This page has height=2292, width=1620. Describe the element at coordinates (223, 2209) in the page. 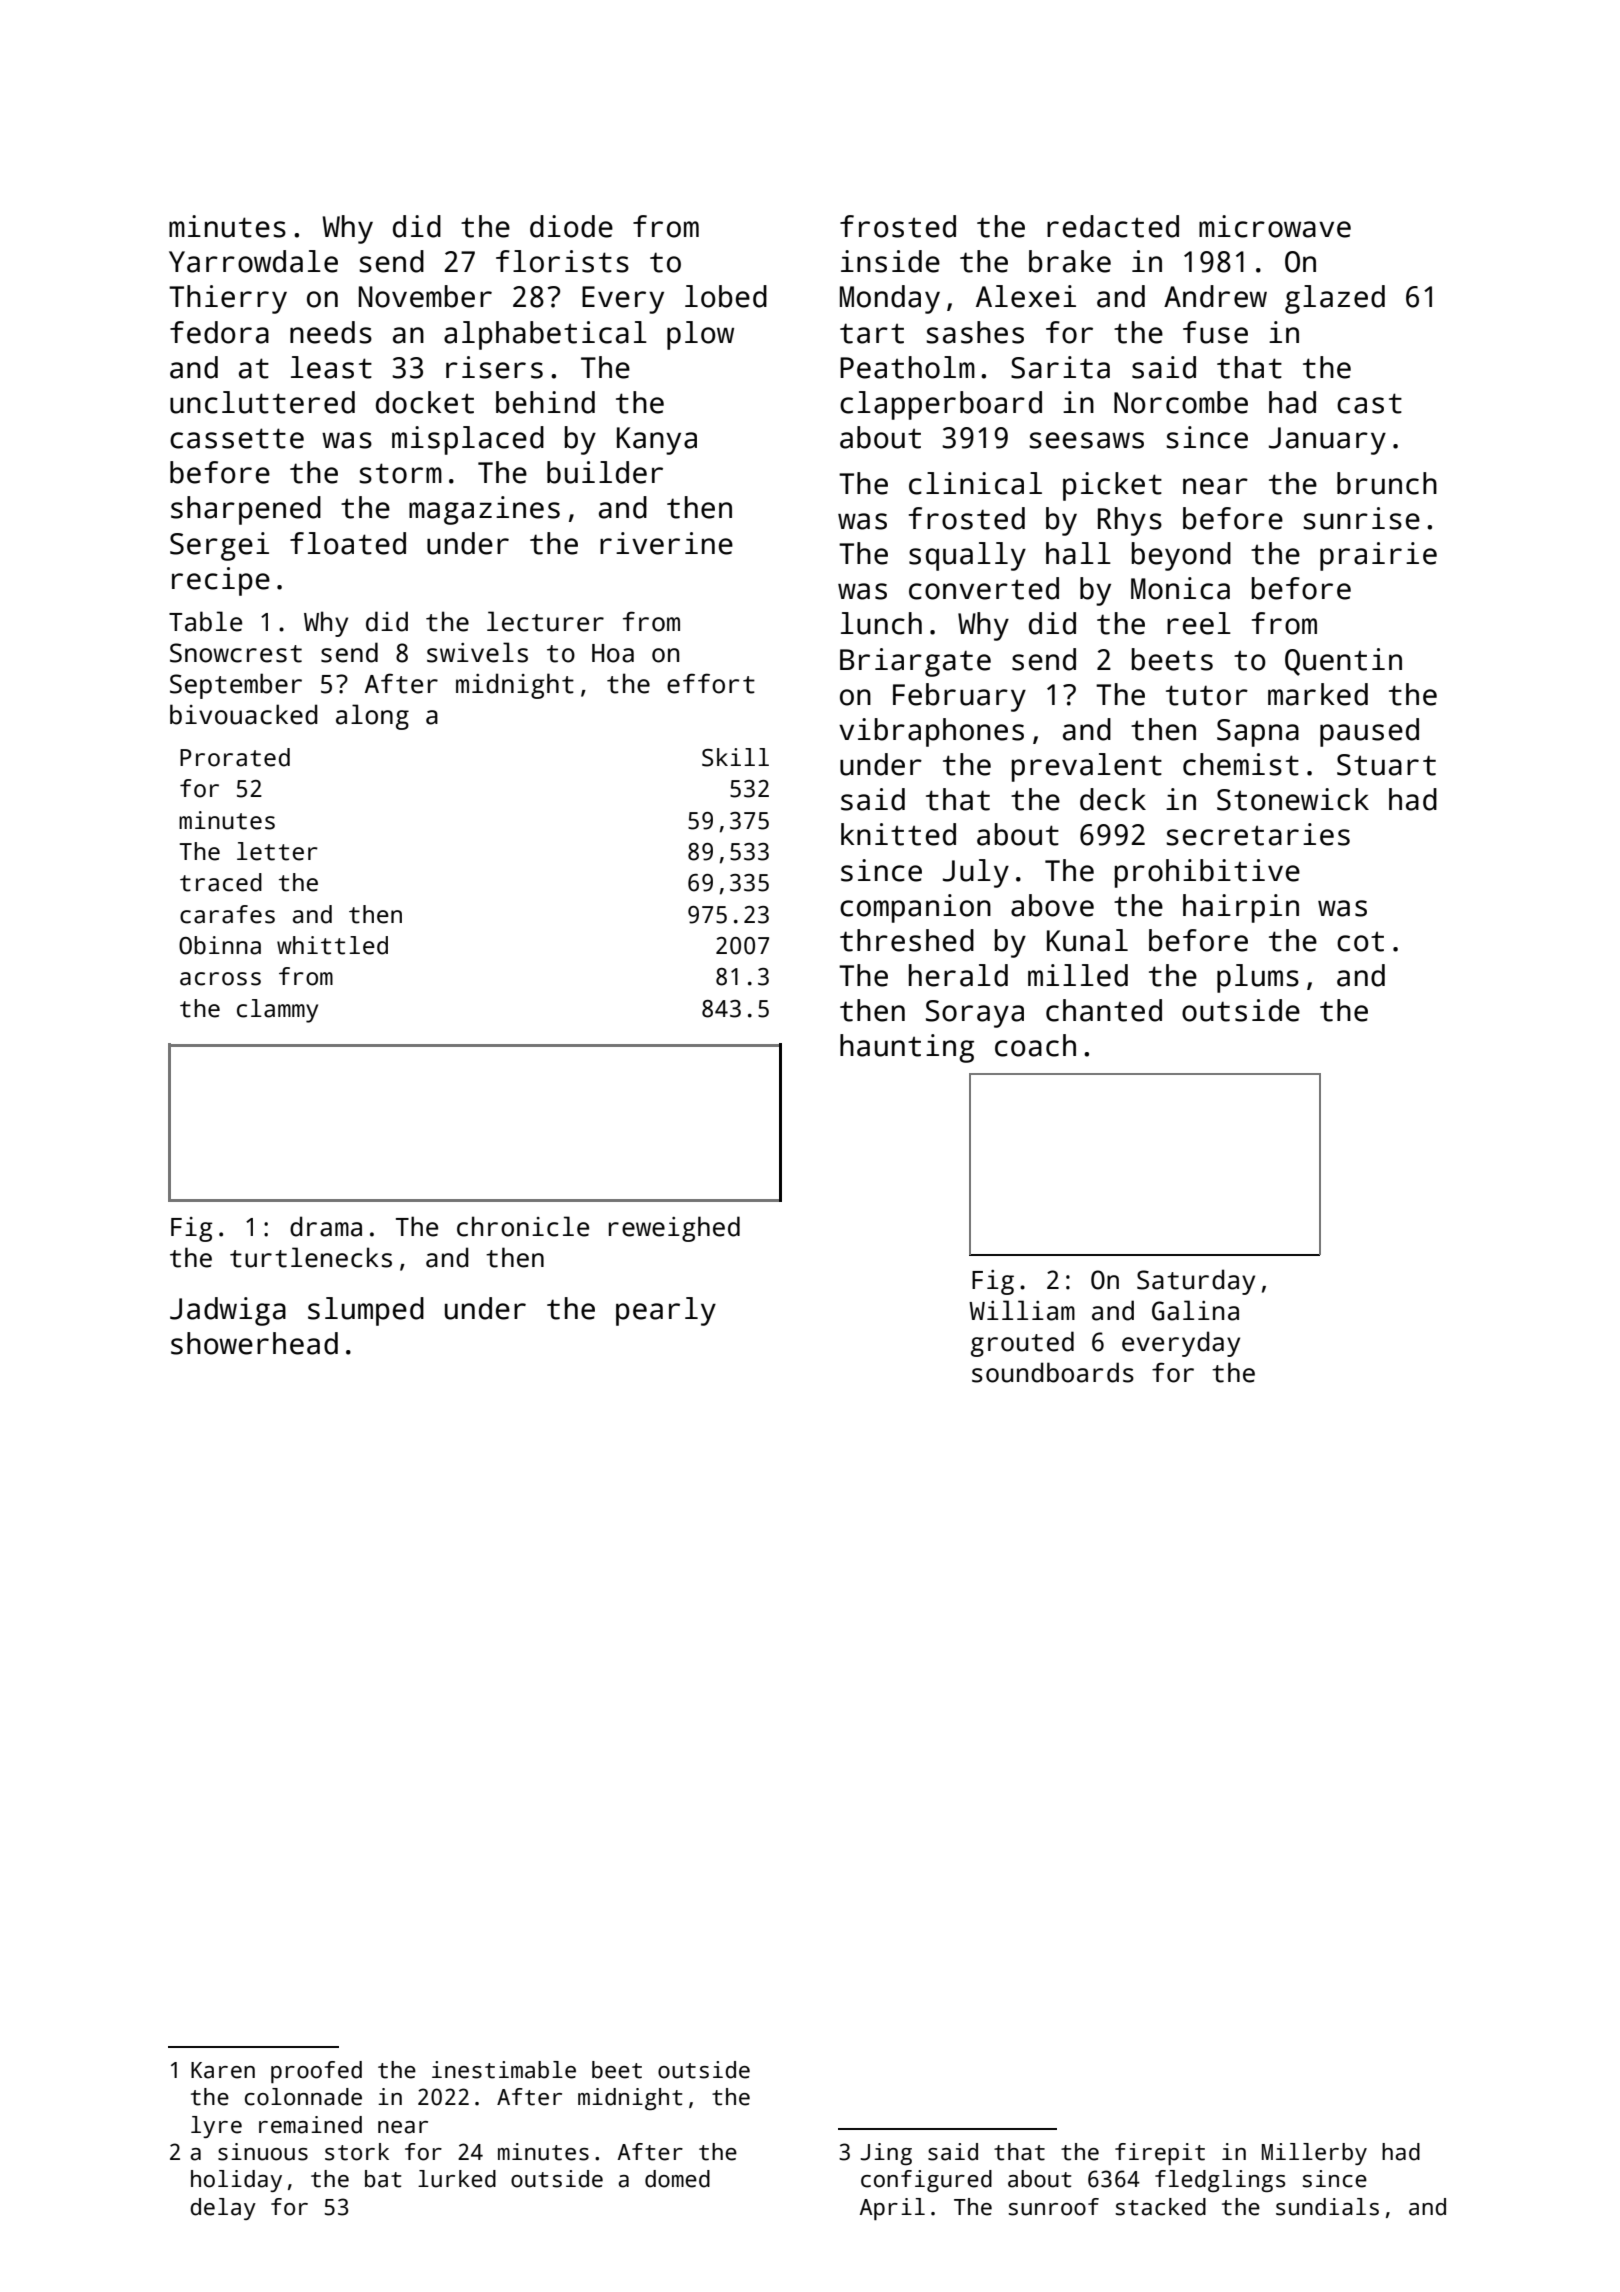

I see `delay` at that location.
